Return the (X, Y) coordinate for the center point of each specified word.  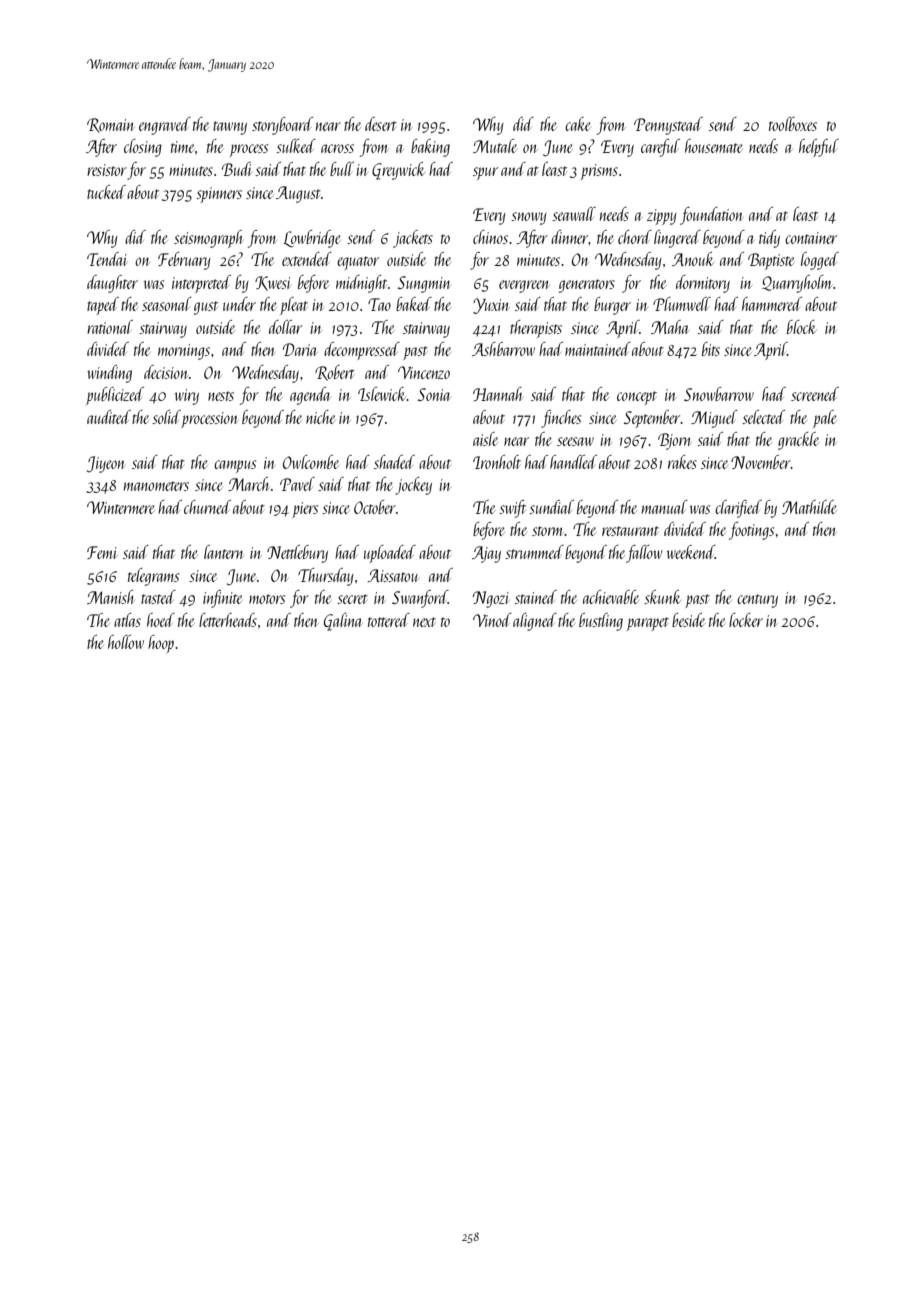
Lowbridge (312, 239)
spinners (219, 195)
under (239, 304)
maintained (598, 349)
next (424, 622)
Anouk (693, 259)
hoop (161, 644)
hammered (772, 304)
